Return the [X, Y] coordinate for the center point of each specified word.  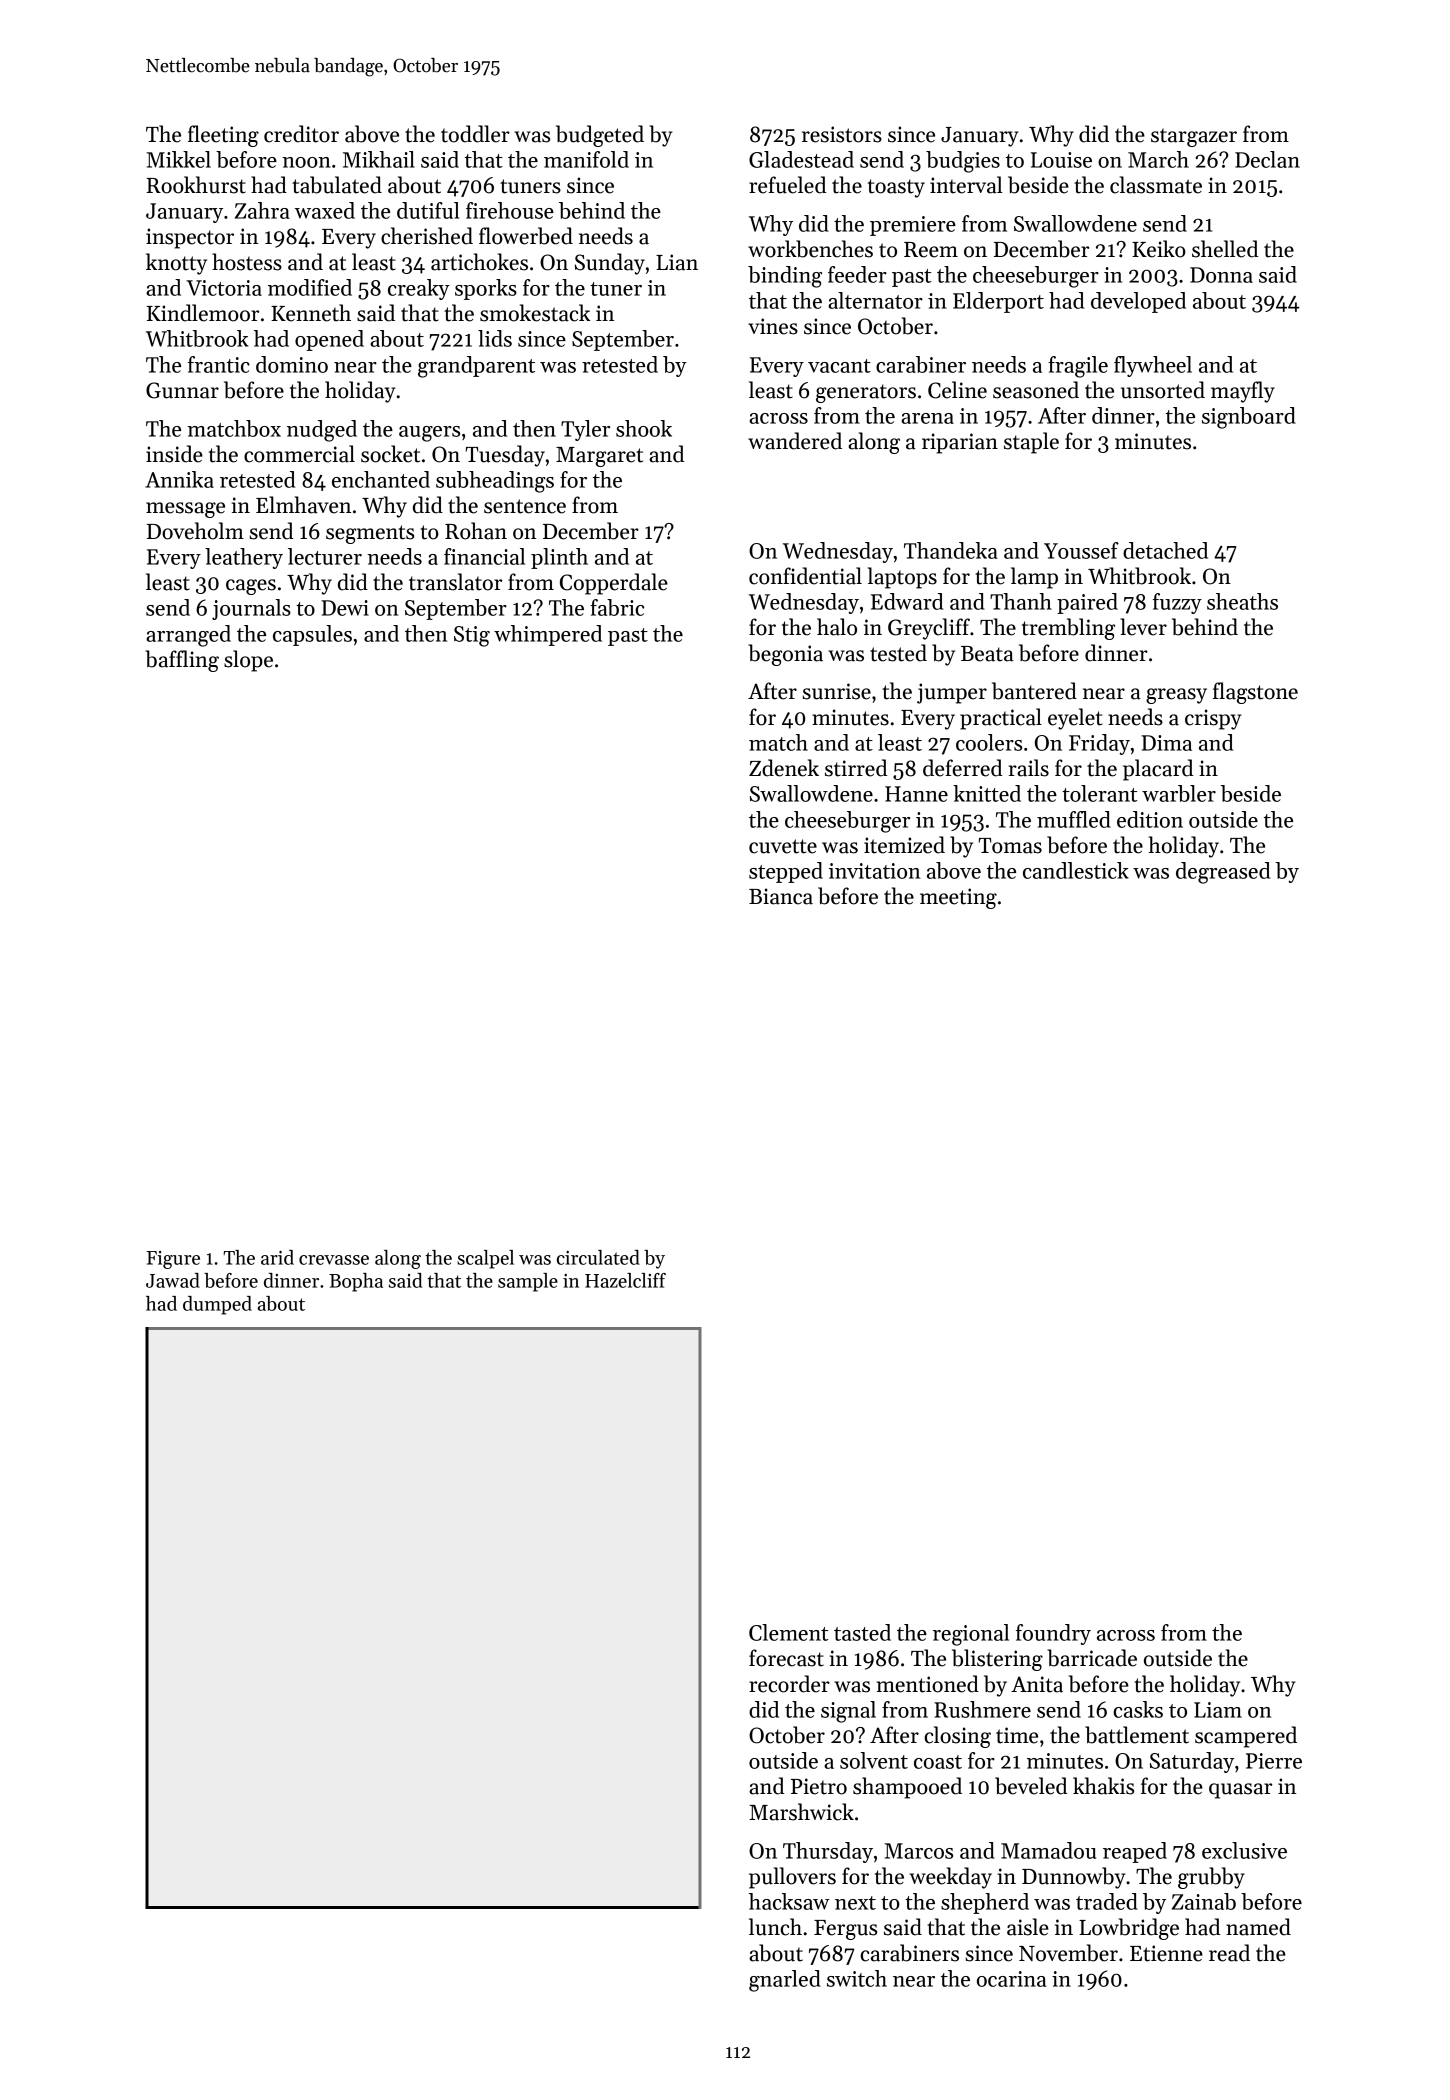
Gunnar [182, 390]
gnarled [785, 1981]
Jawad [173, 1280]
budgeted [600, 136]
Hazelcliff [625, 1280]
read [1229, 1953]
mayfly [1243, 392]
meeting [958, 898]
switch [857, 1978]
